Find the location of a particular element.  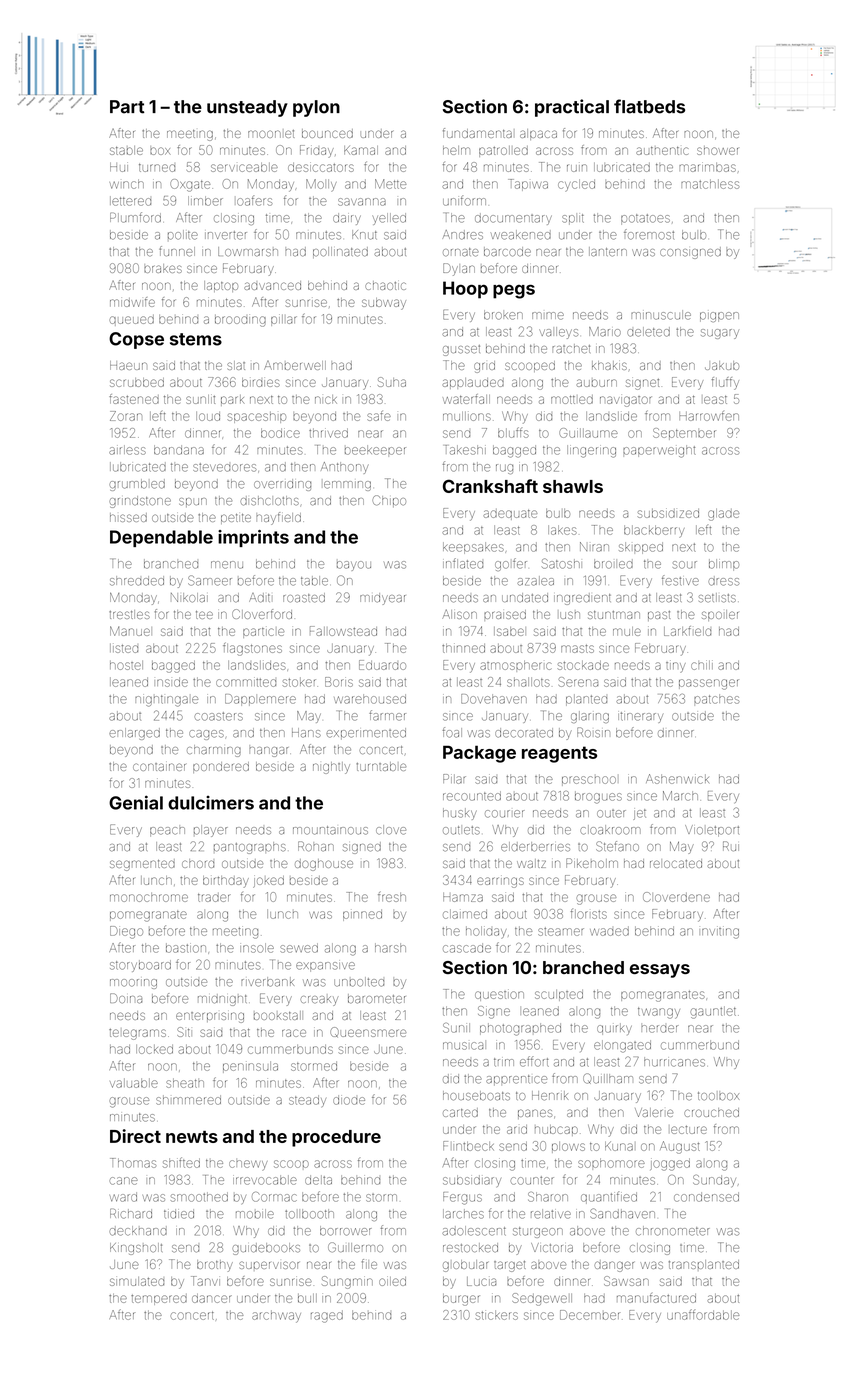

tidied is located at coordinates (179, 1214).
